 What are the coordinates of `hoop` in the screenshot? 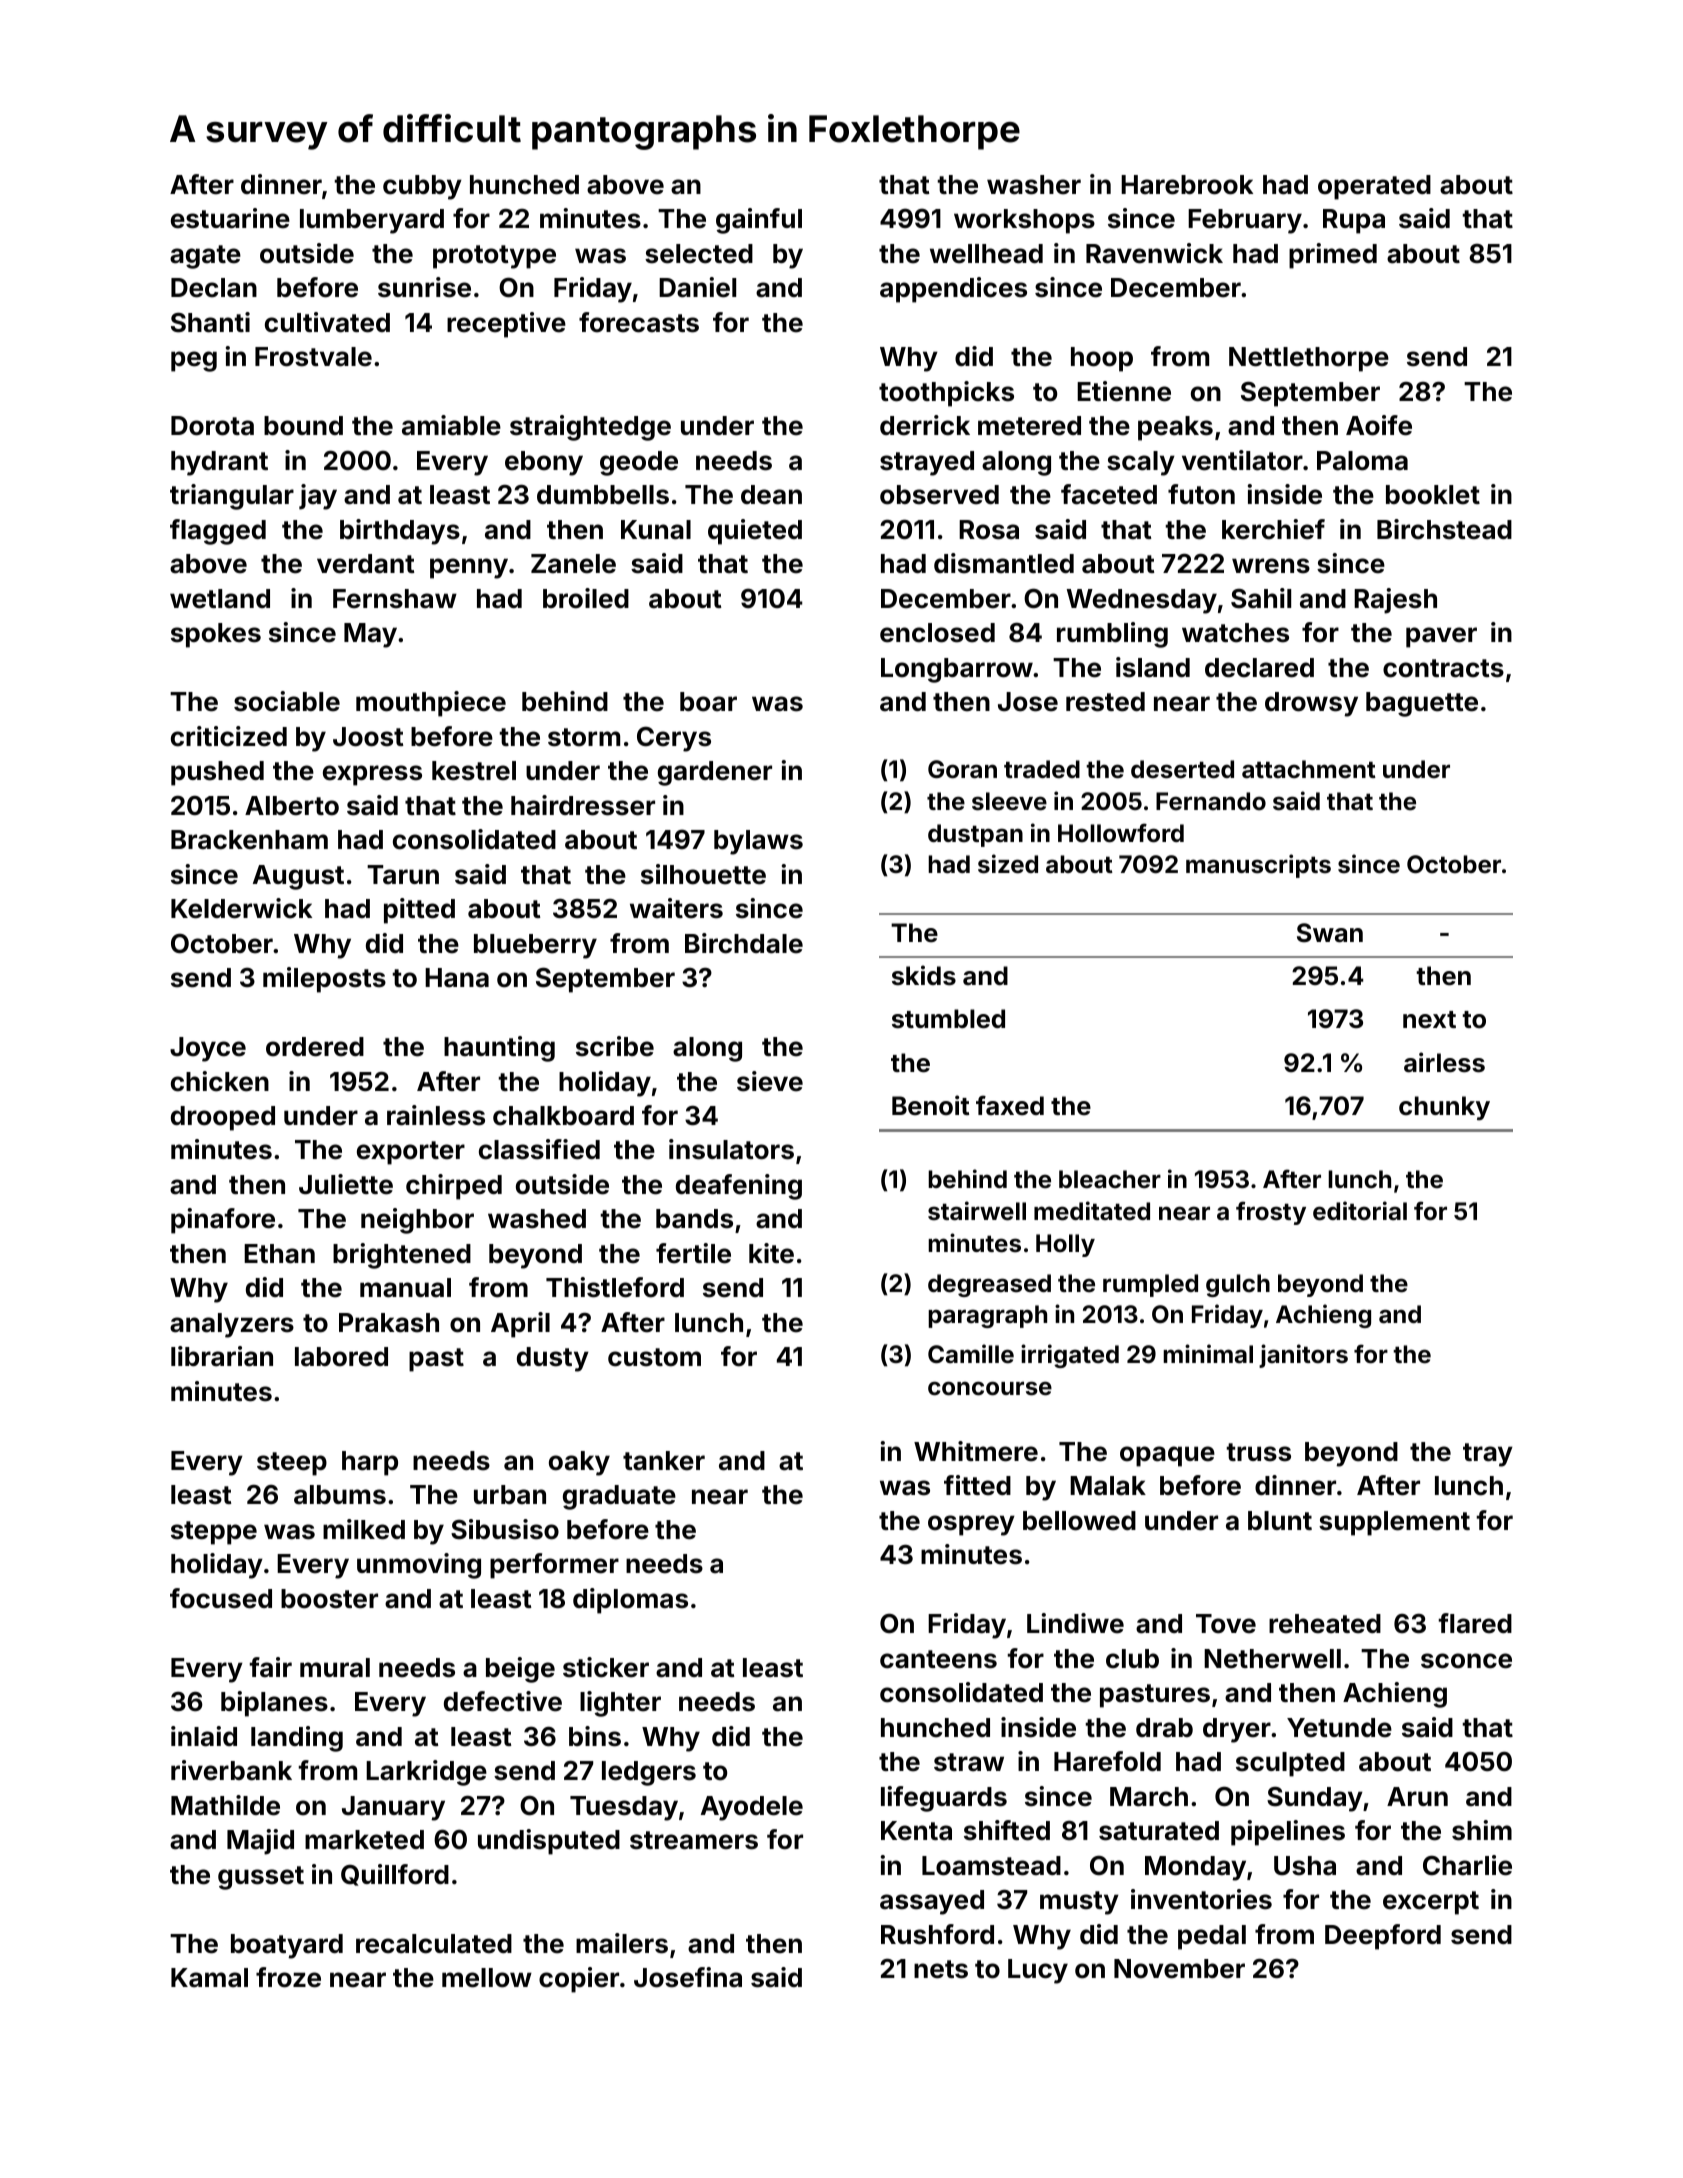 It's located at (1102, 359).
